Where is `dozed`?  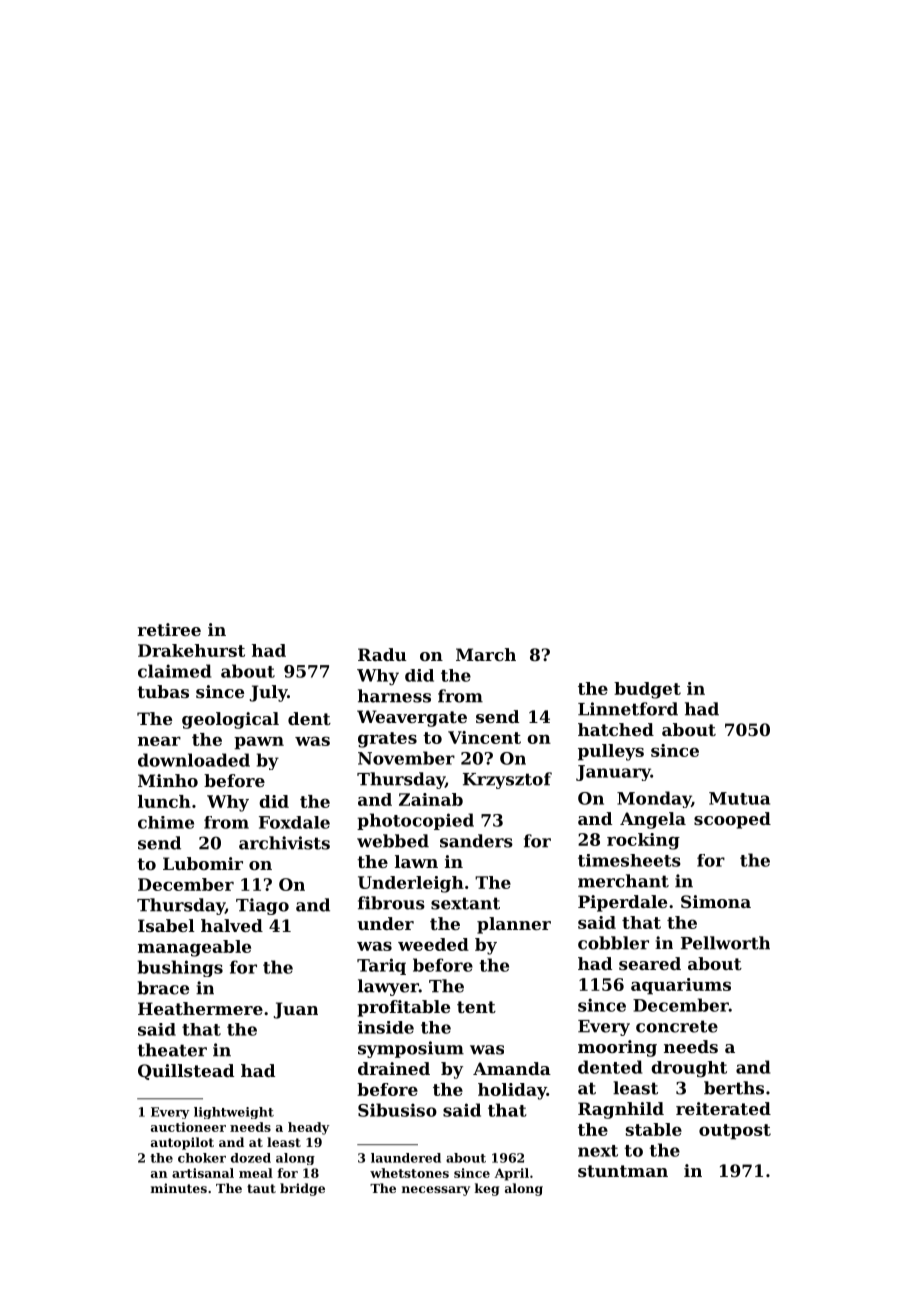 dozed is located at coordinates (251, 1158).
